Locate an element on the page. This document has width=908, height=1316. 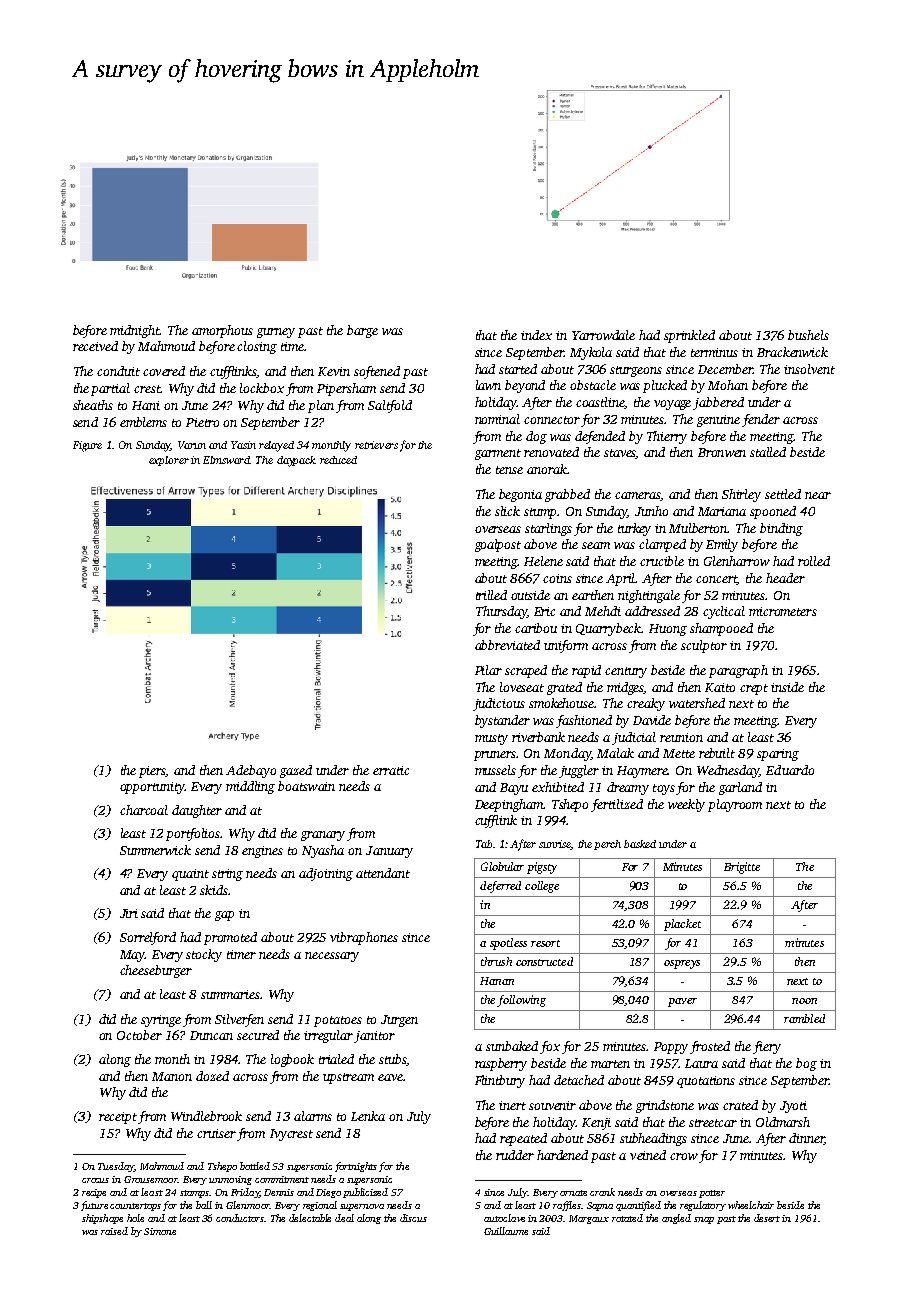
reduced is located at coordinates (338, 460).
